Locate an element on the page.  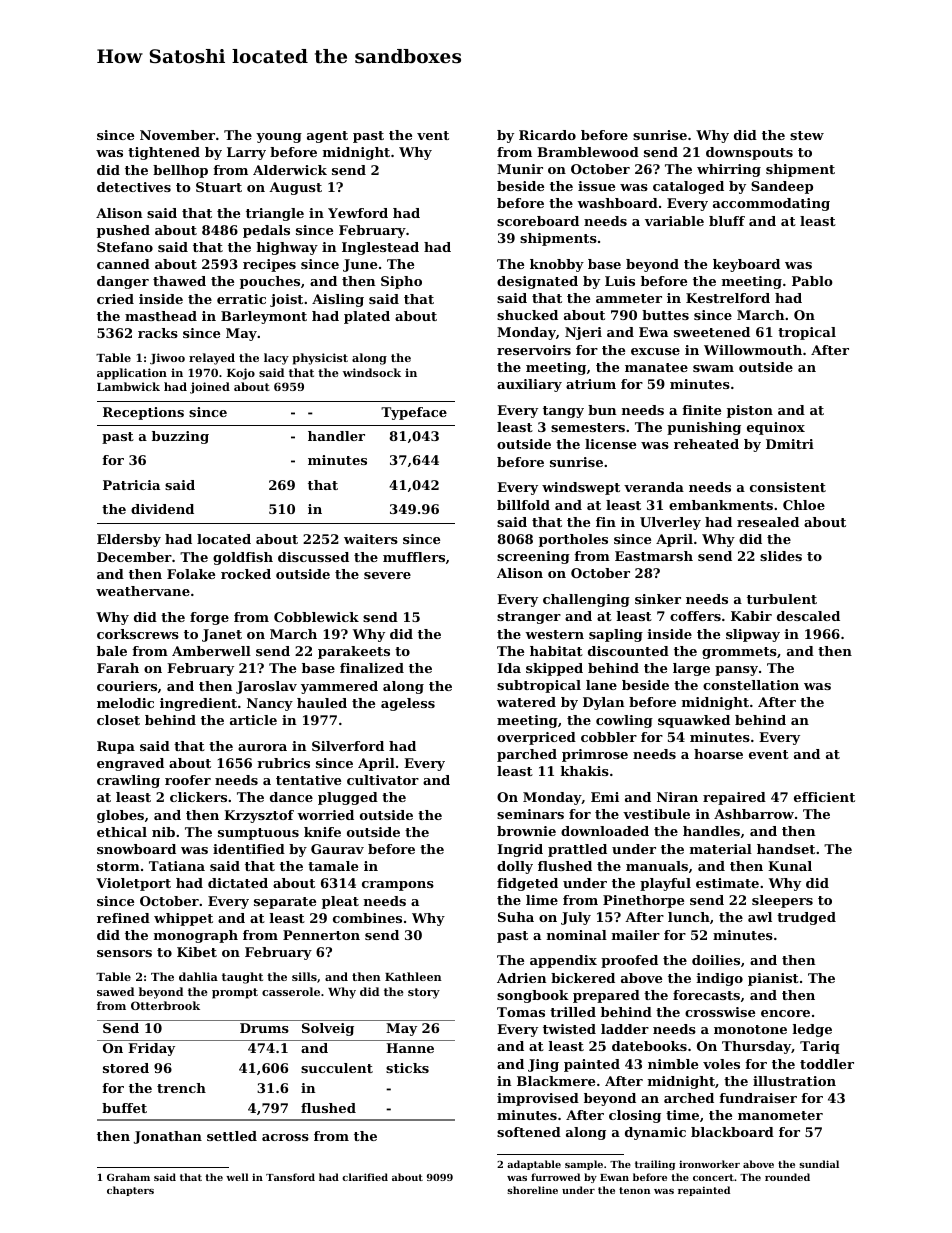
issue is located at coordinates (596, 186).
